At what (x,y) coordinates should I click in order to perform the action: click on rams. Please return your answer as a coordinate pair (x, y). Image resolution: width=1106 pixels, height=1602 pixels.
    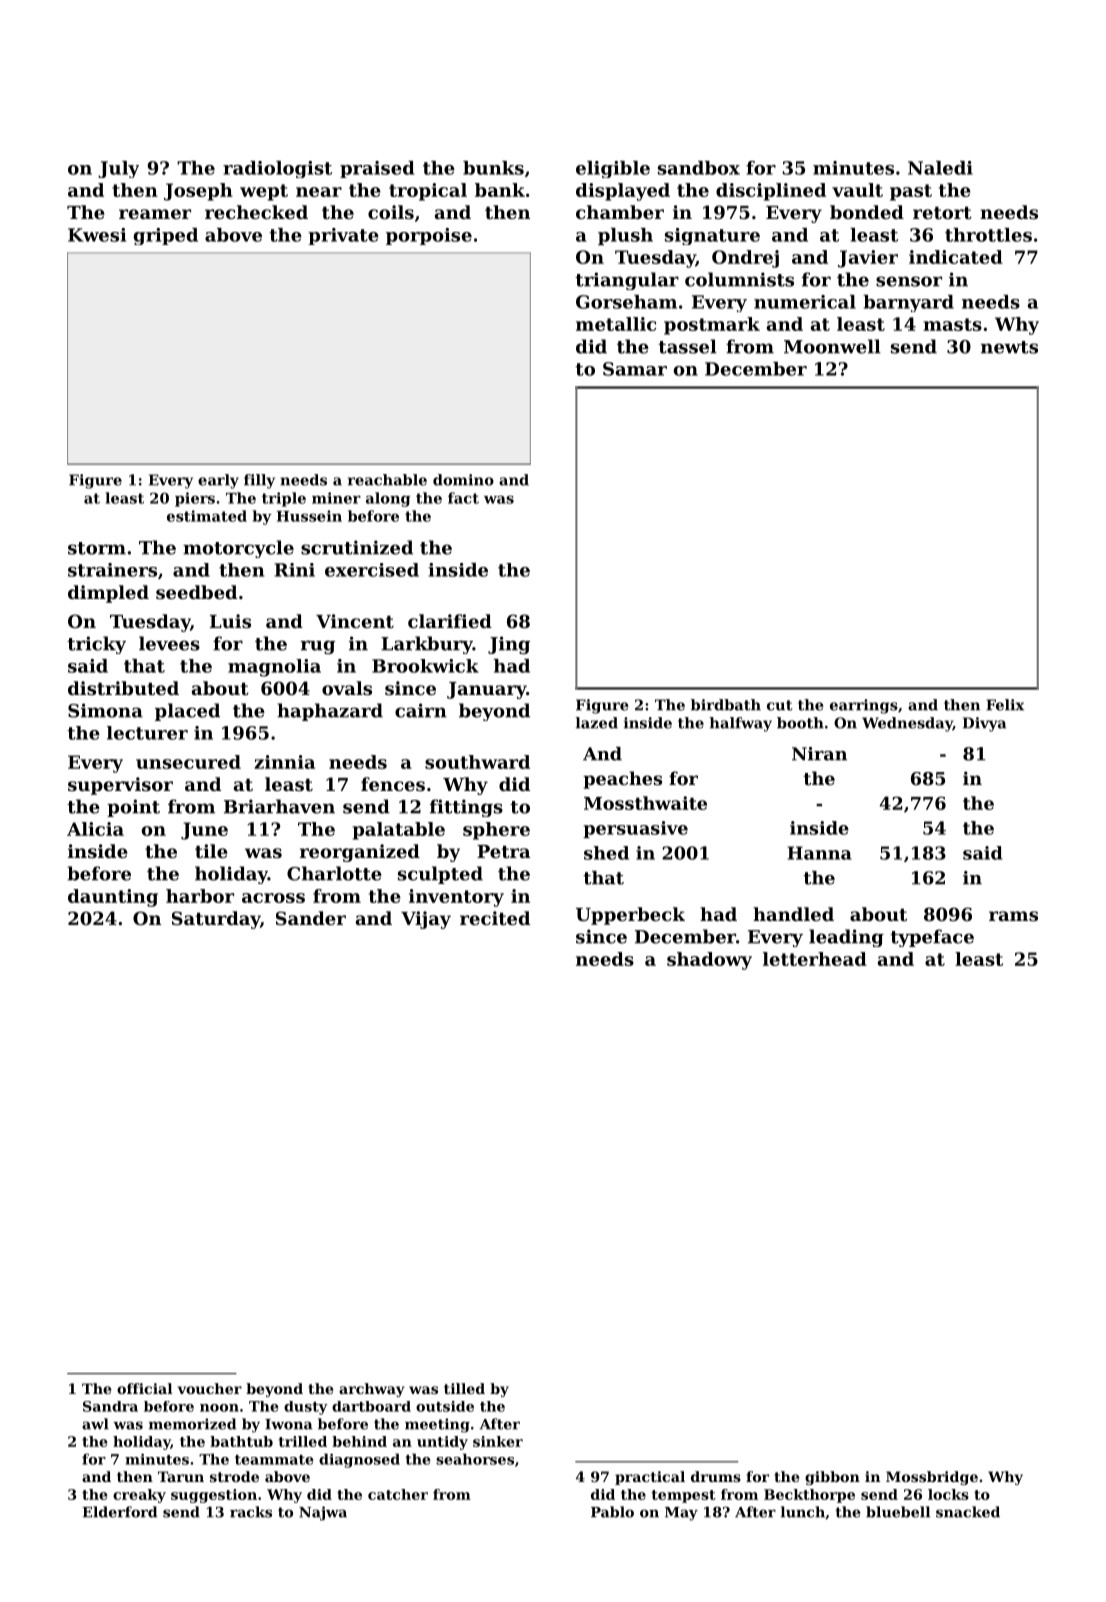
    Looking at the image, I should click on (1013, 916).
